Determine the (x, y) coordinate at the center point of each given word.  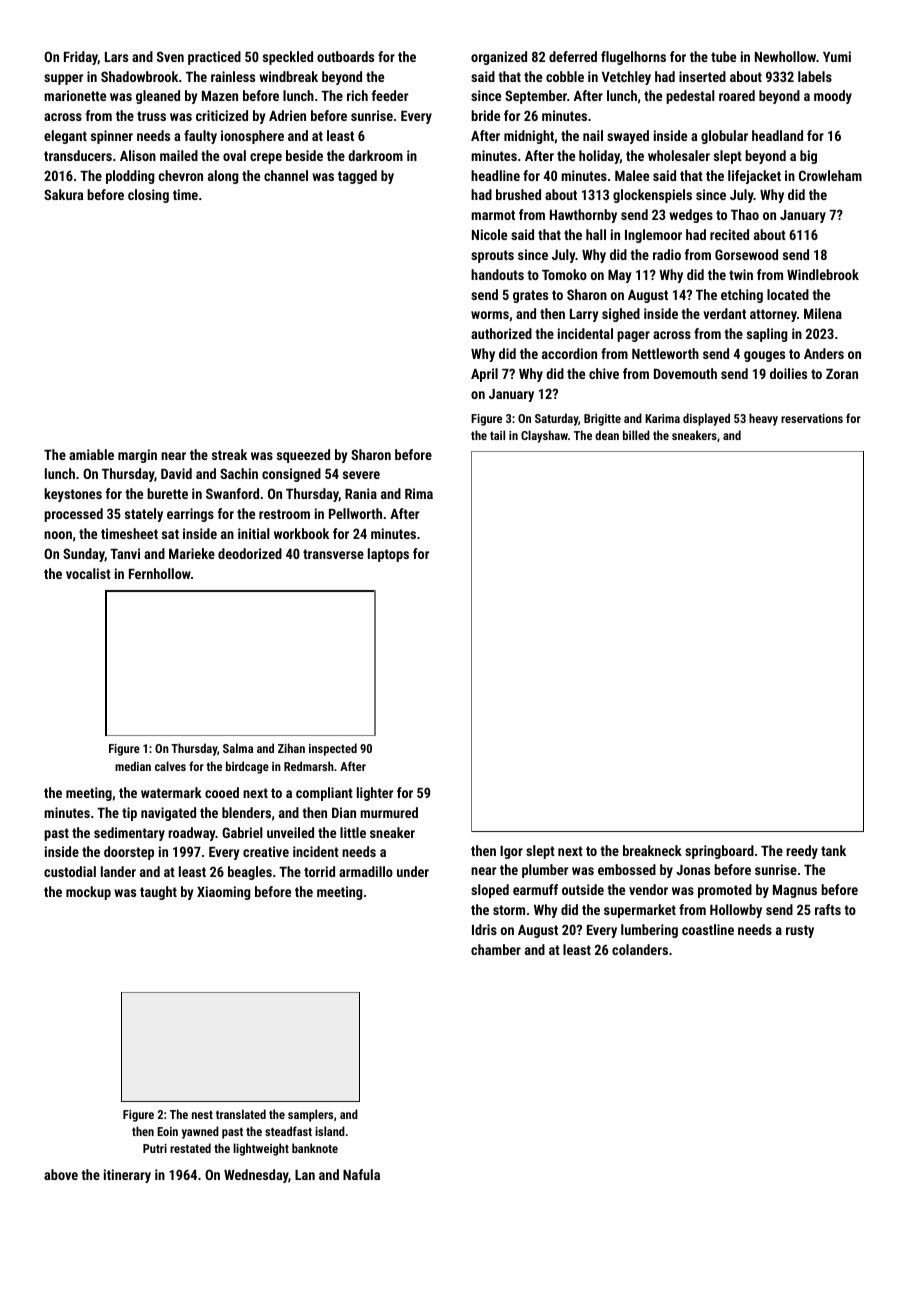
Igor (511, 852)
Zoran (842, 374)
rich (357, 95)
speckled (288, 58)
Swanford (232, 493)
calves (170, 766)
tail (497, 435)
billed (636, 435)
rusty (800, 931)
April (484, 375)
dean (607, 435)
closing (148, 196)
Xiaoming (224, 893)
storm (509, 910)
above (61, 1174)
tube (723, 56)
